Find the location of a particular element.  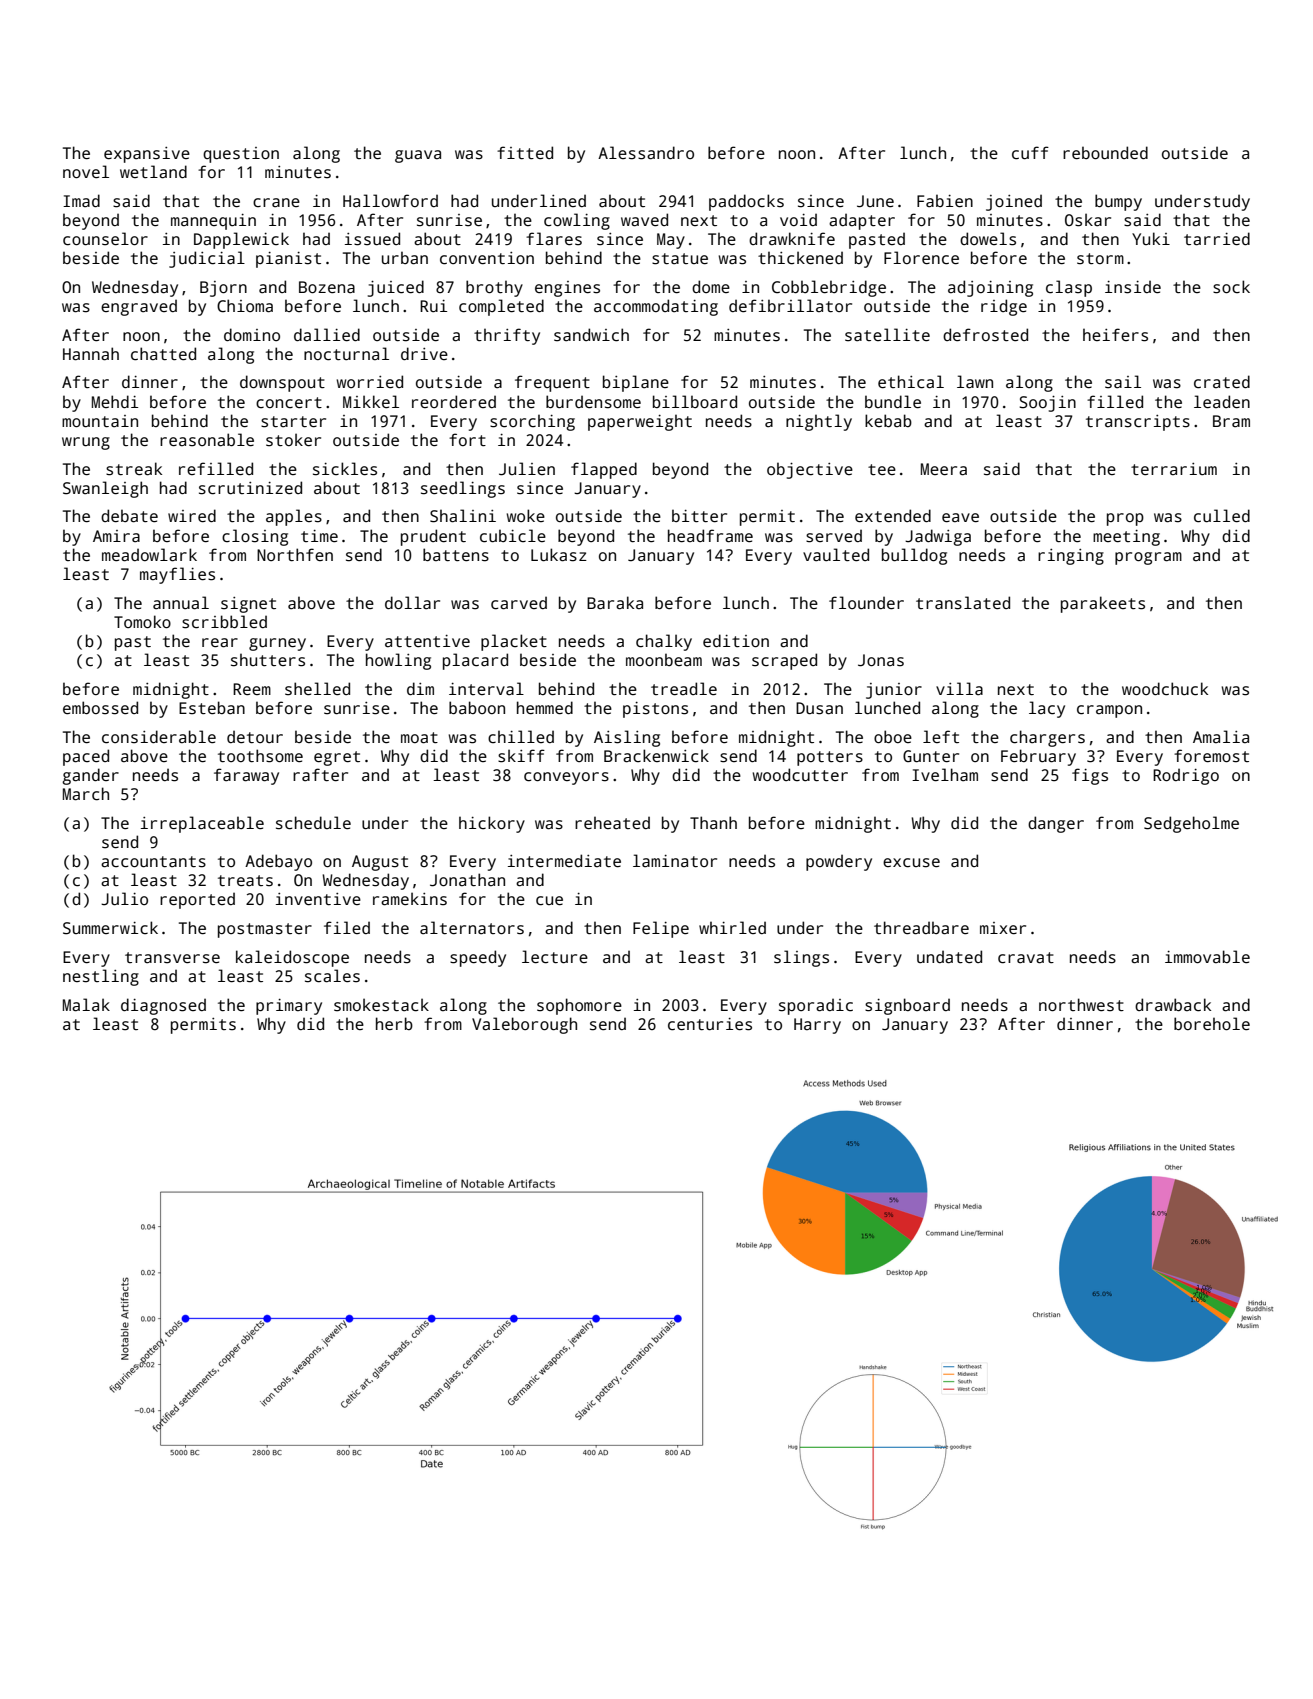

engines is located at coordinates (567, 289).
